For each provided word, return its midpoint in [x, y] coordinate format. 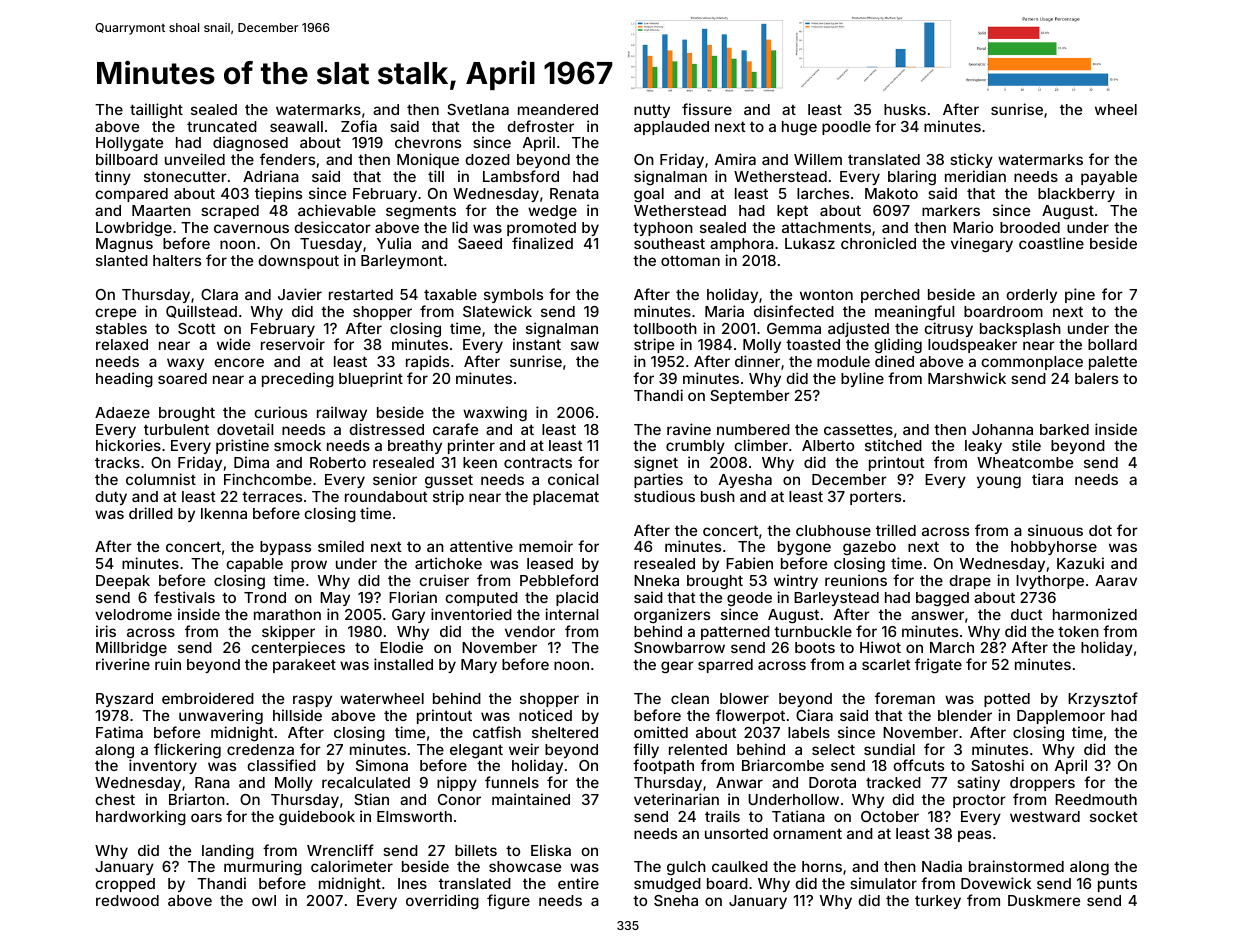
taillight [156, 110]
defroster [540, 126]
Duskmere [1044, 900]
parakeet [304, 666]
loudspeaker [972, 346]
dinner [757, 361]
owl [264, 900]
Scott [197, 328]
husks [905, 109]
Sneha [676, 900]
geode [749, 599]
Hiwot [880, 647]
